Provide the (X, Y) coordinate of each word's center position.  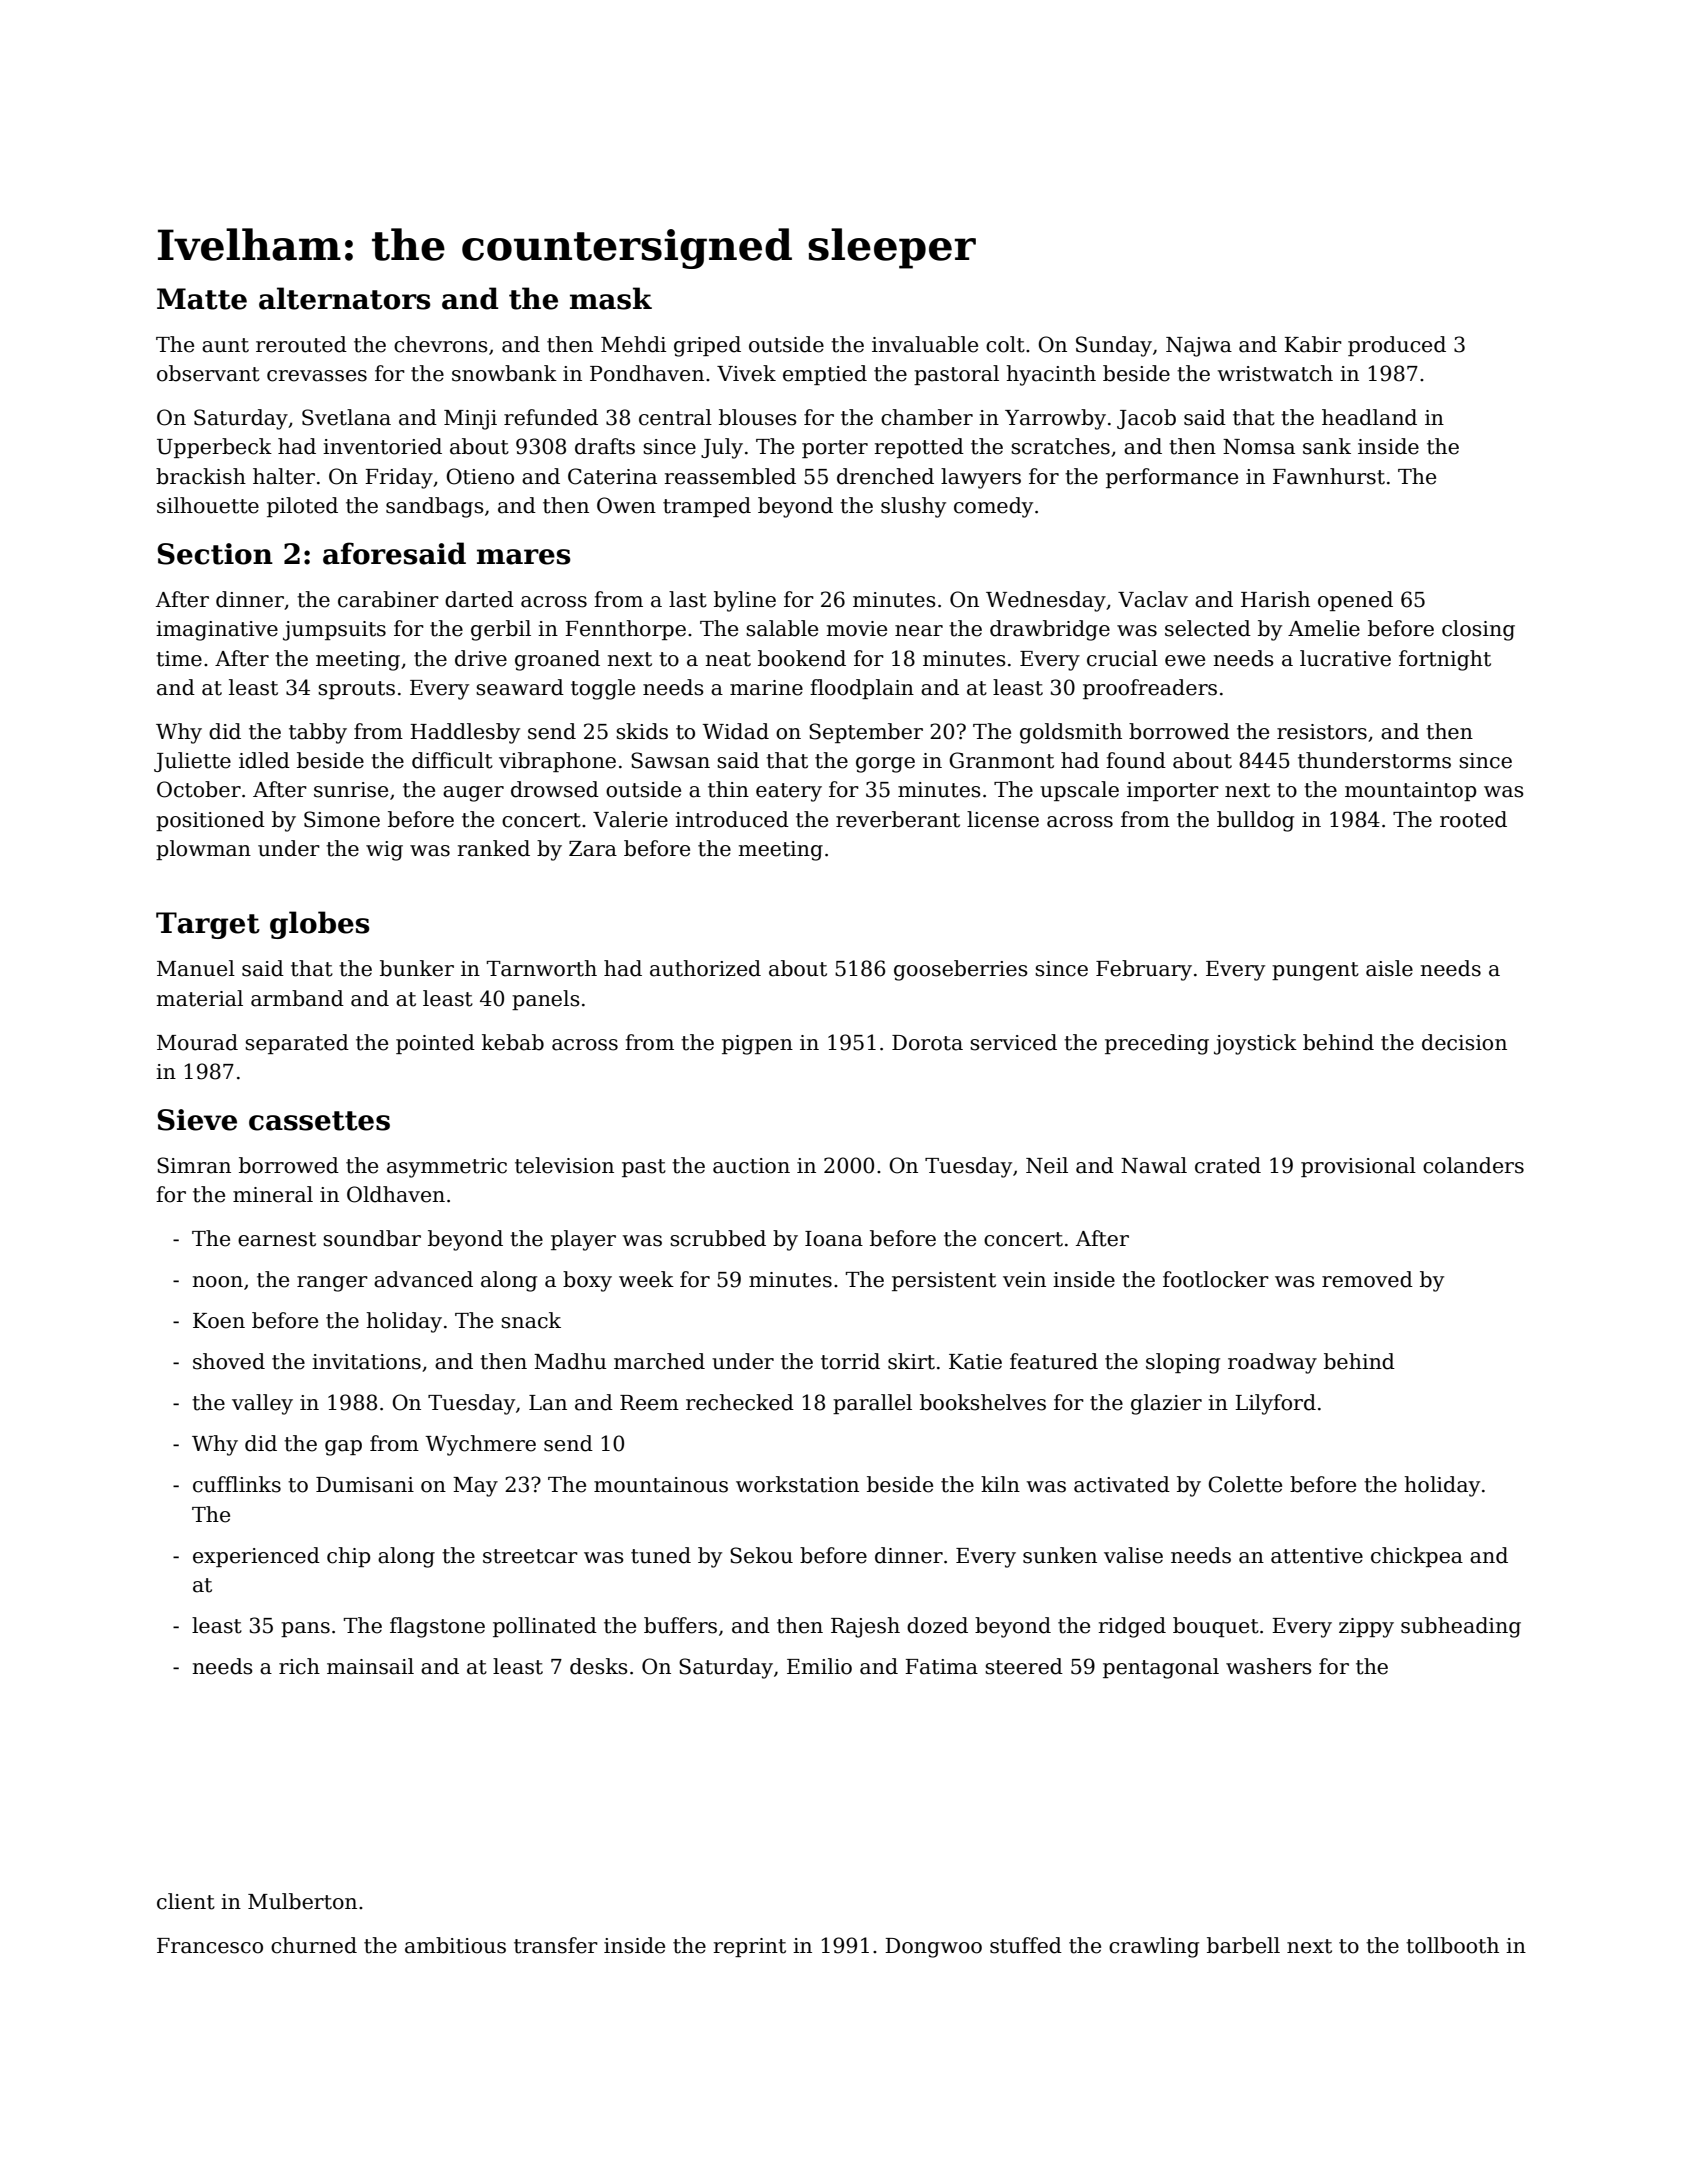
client (186, 1901)
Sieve (197, 1120)
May (475, 1487)
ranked (494, 848)
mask (611, 298)
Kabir (1313, 344)
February (1144, 970)
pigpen (757, 1045)
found (1136, 760)
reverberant (898, 819)
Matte (202, 299)
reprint (750, 1947)
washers (1268, 1666)
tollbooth (1452, 1945)
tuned (661, 1555)
